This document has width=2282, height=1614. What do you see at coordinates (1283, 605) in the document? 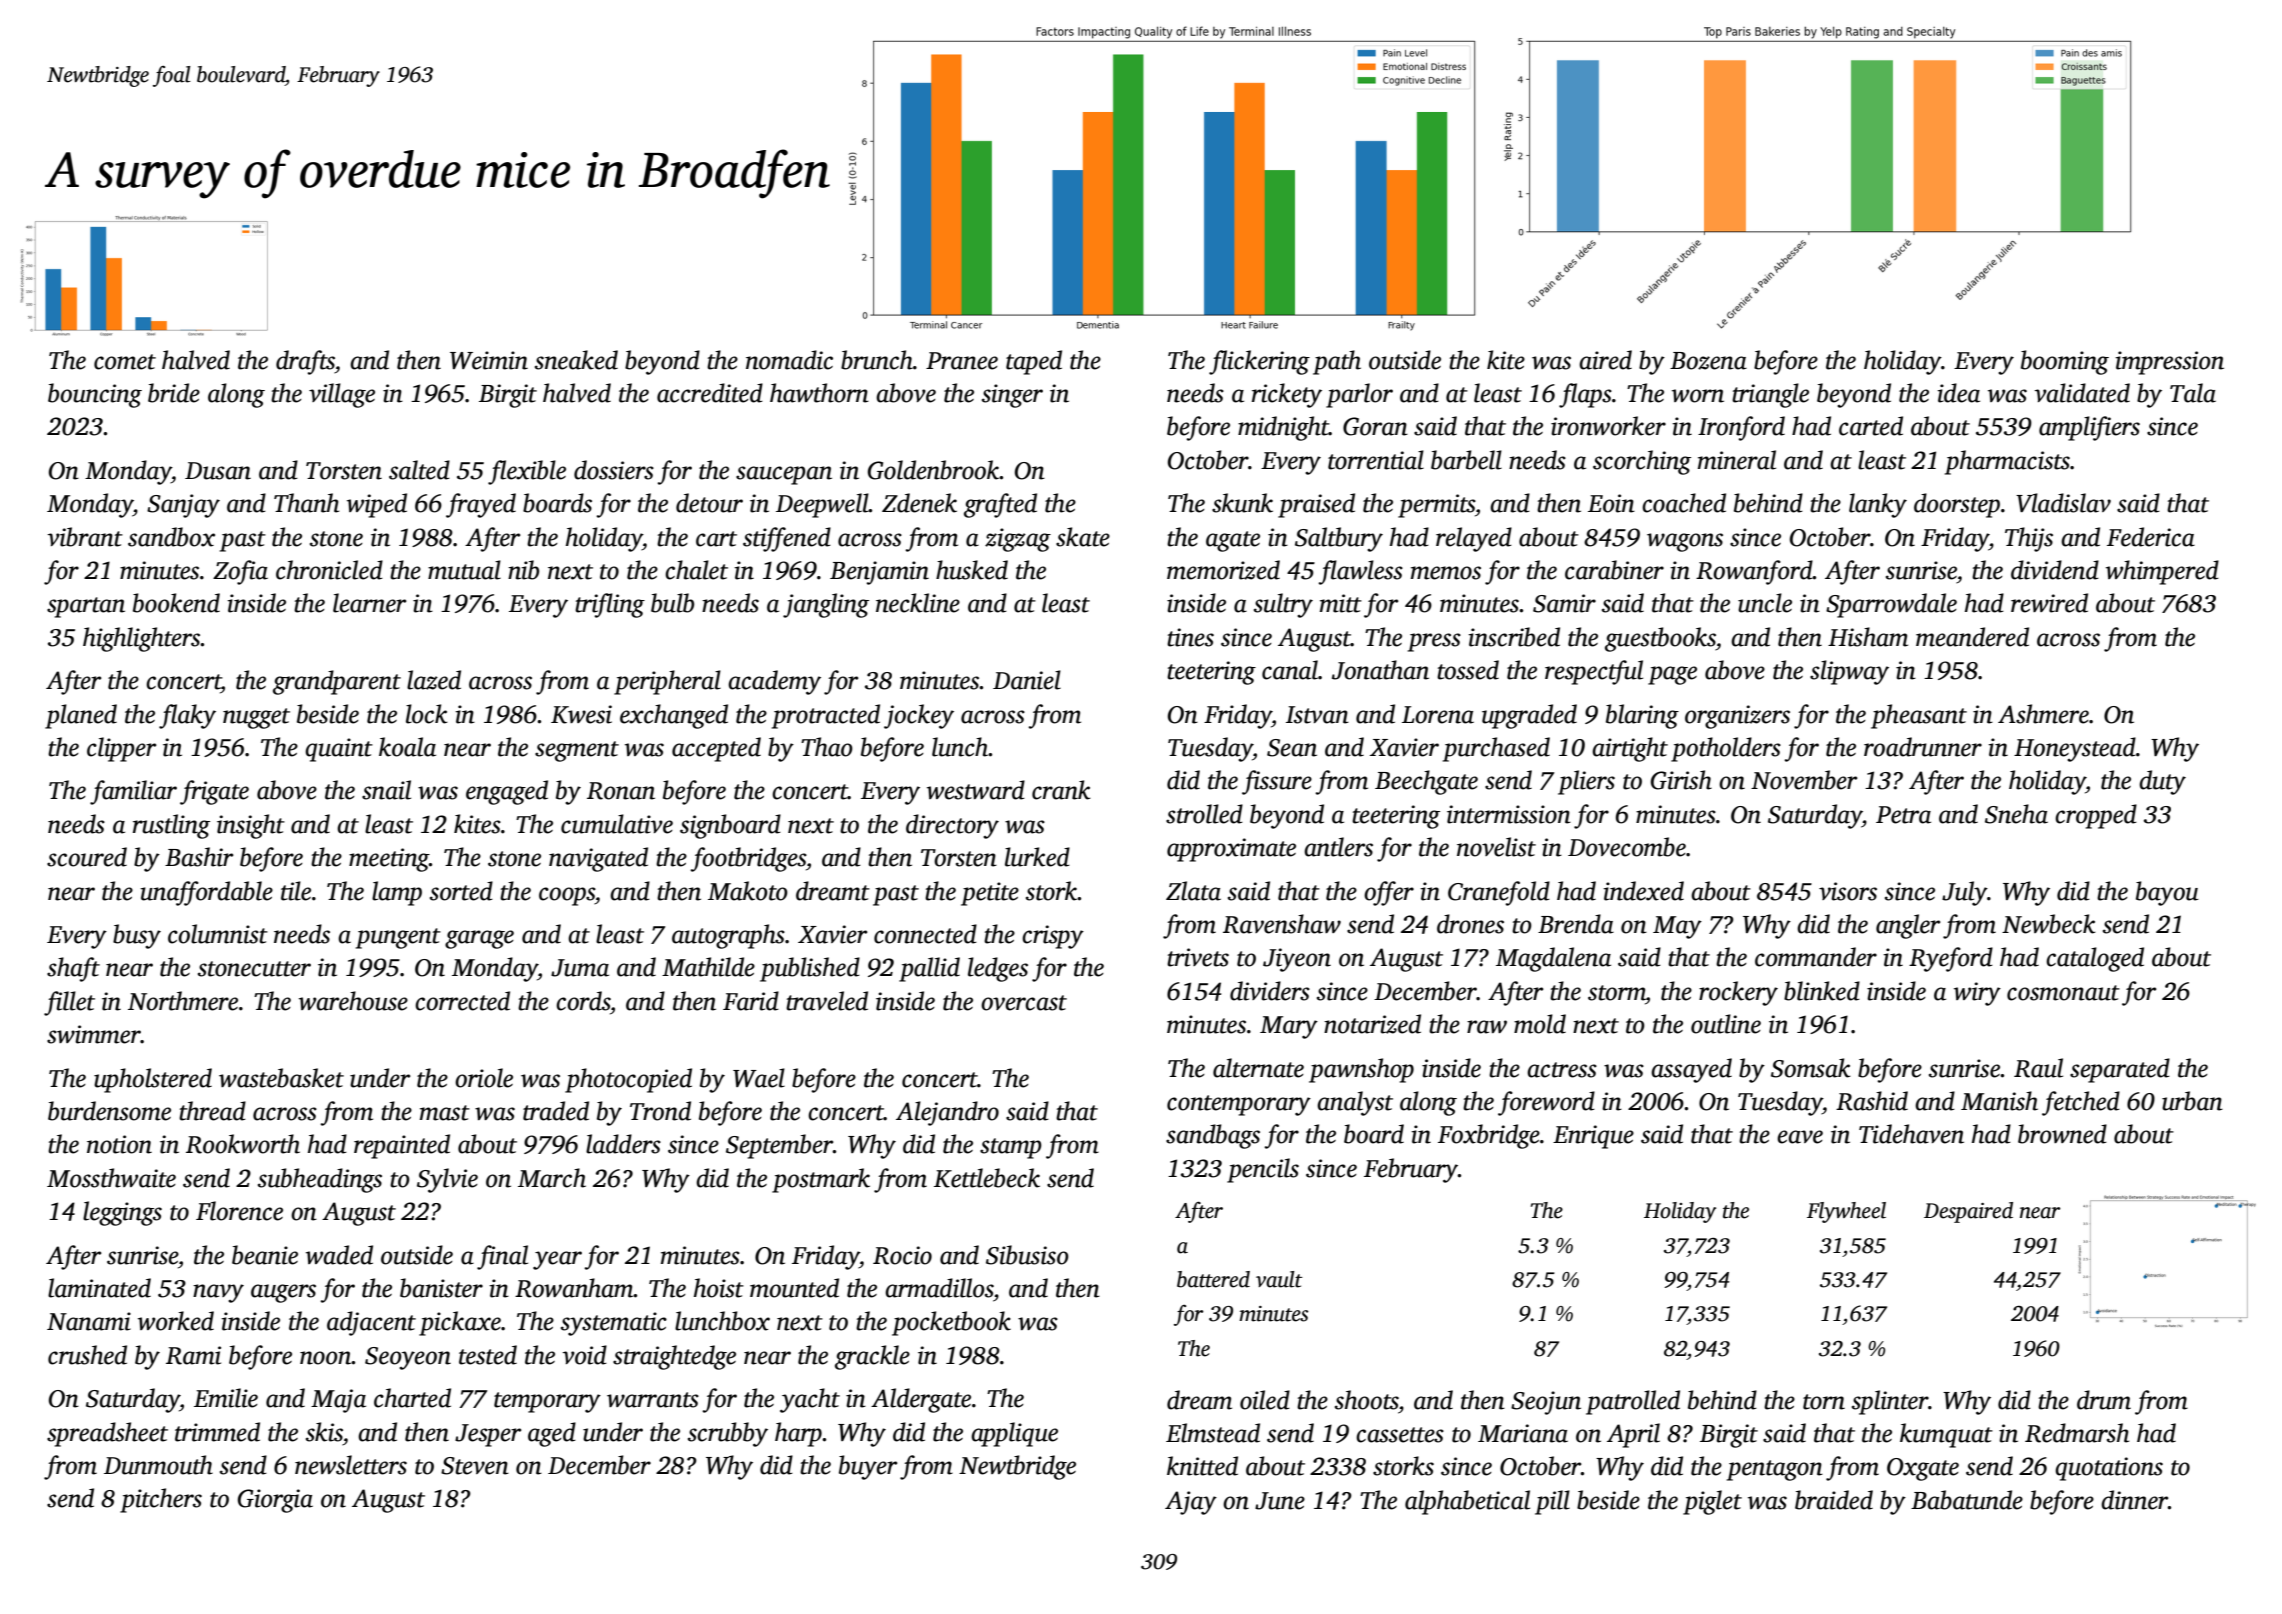
I see `sultry` at bounding box center [1283, 605].
